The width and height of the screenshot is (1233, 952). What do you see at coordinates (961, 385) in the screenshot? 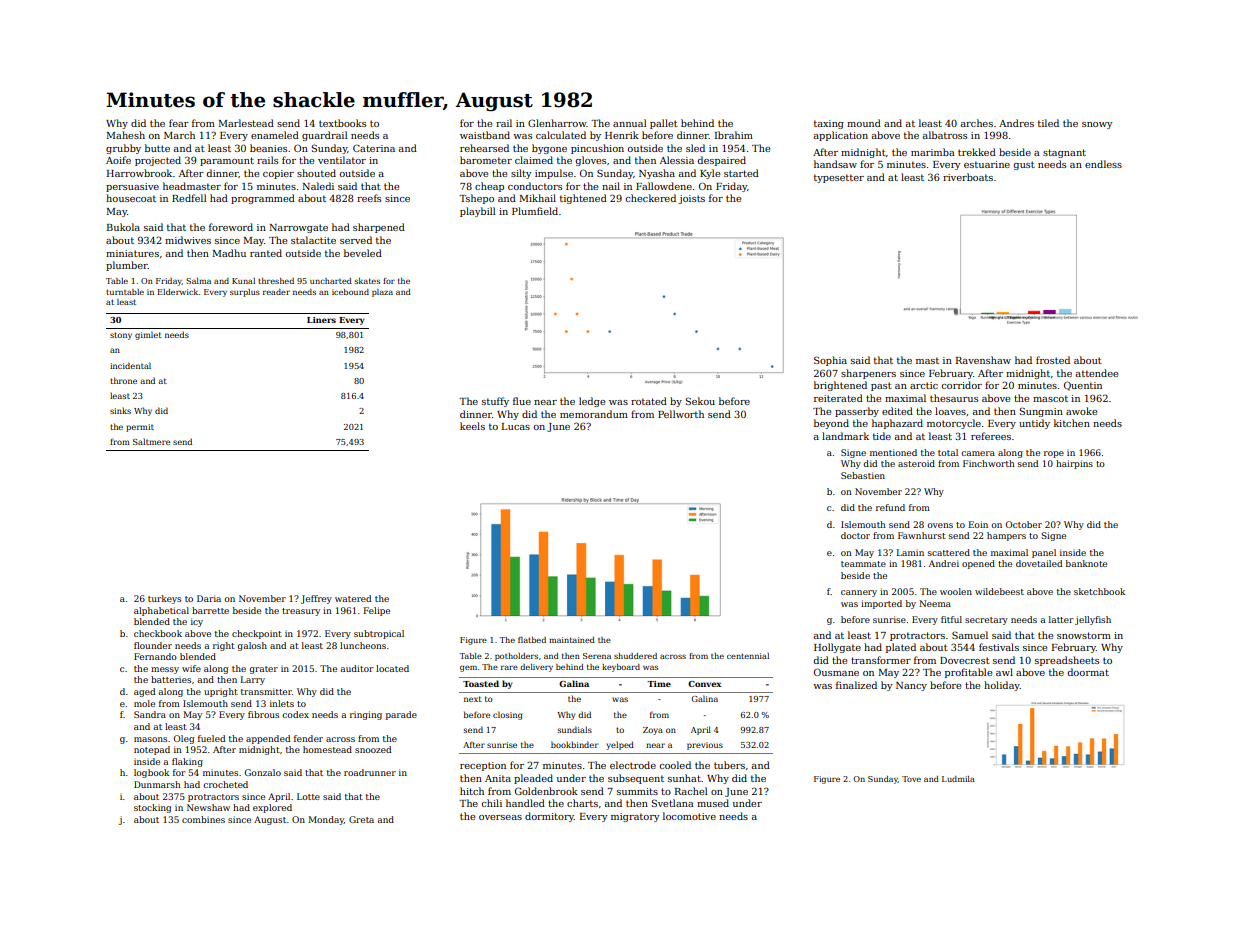
I see `corridor` at bounding box center [961, 385].
